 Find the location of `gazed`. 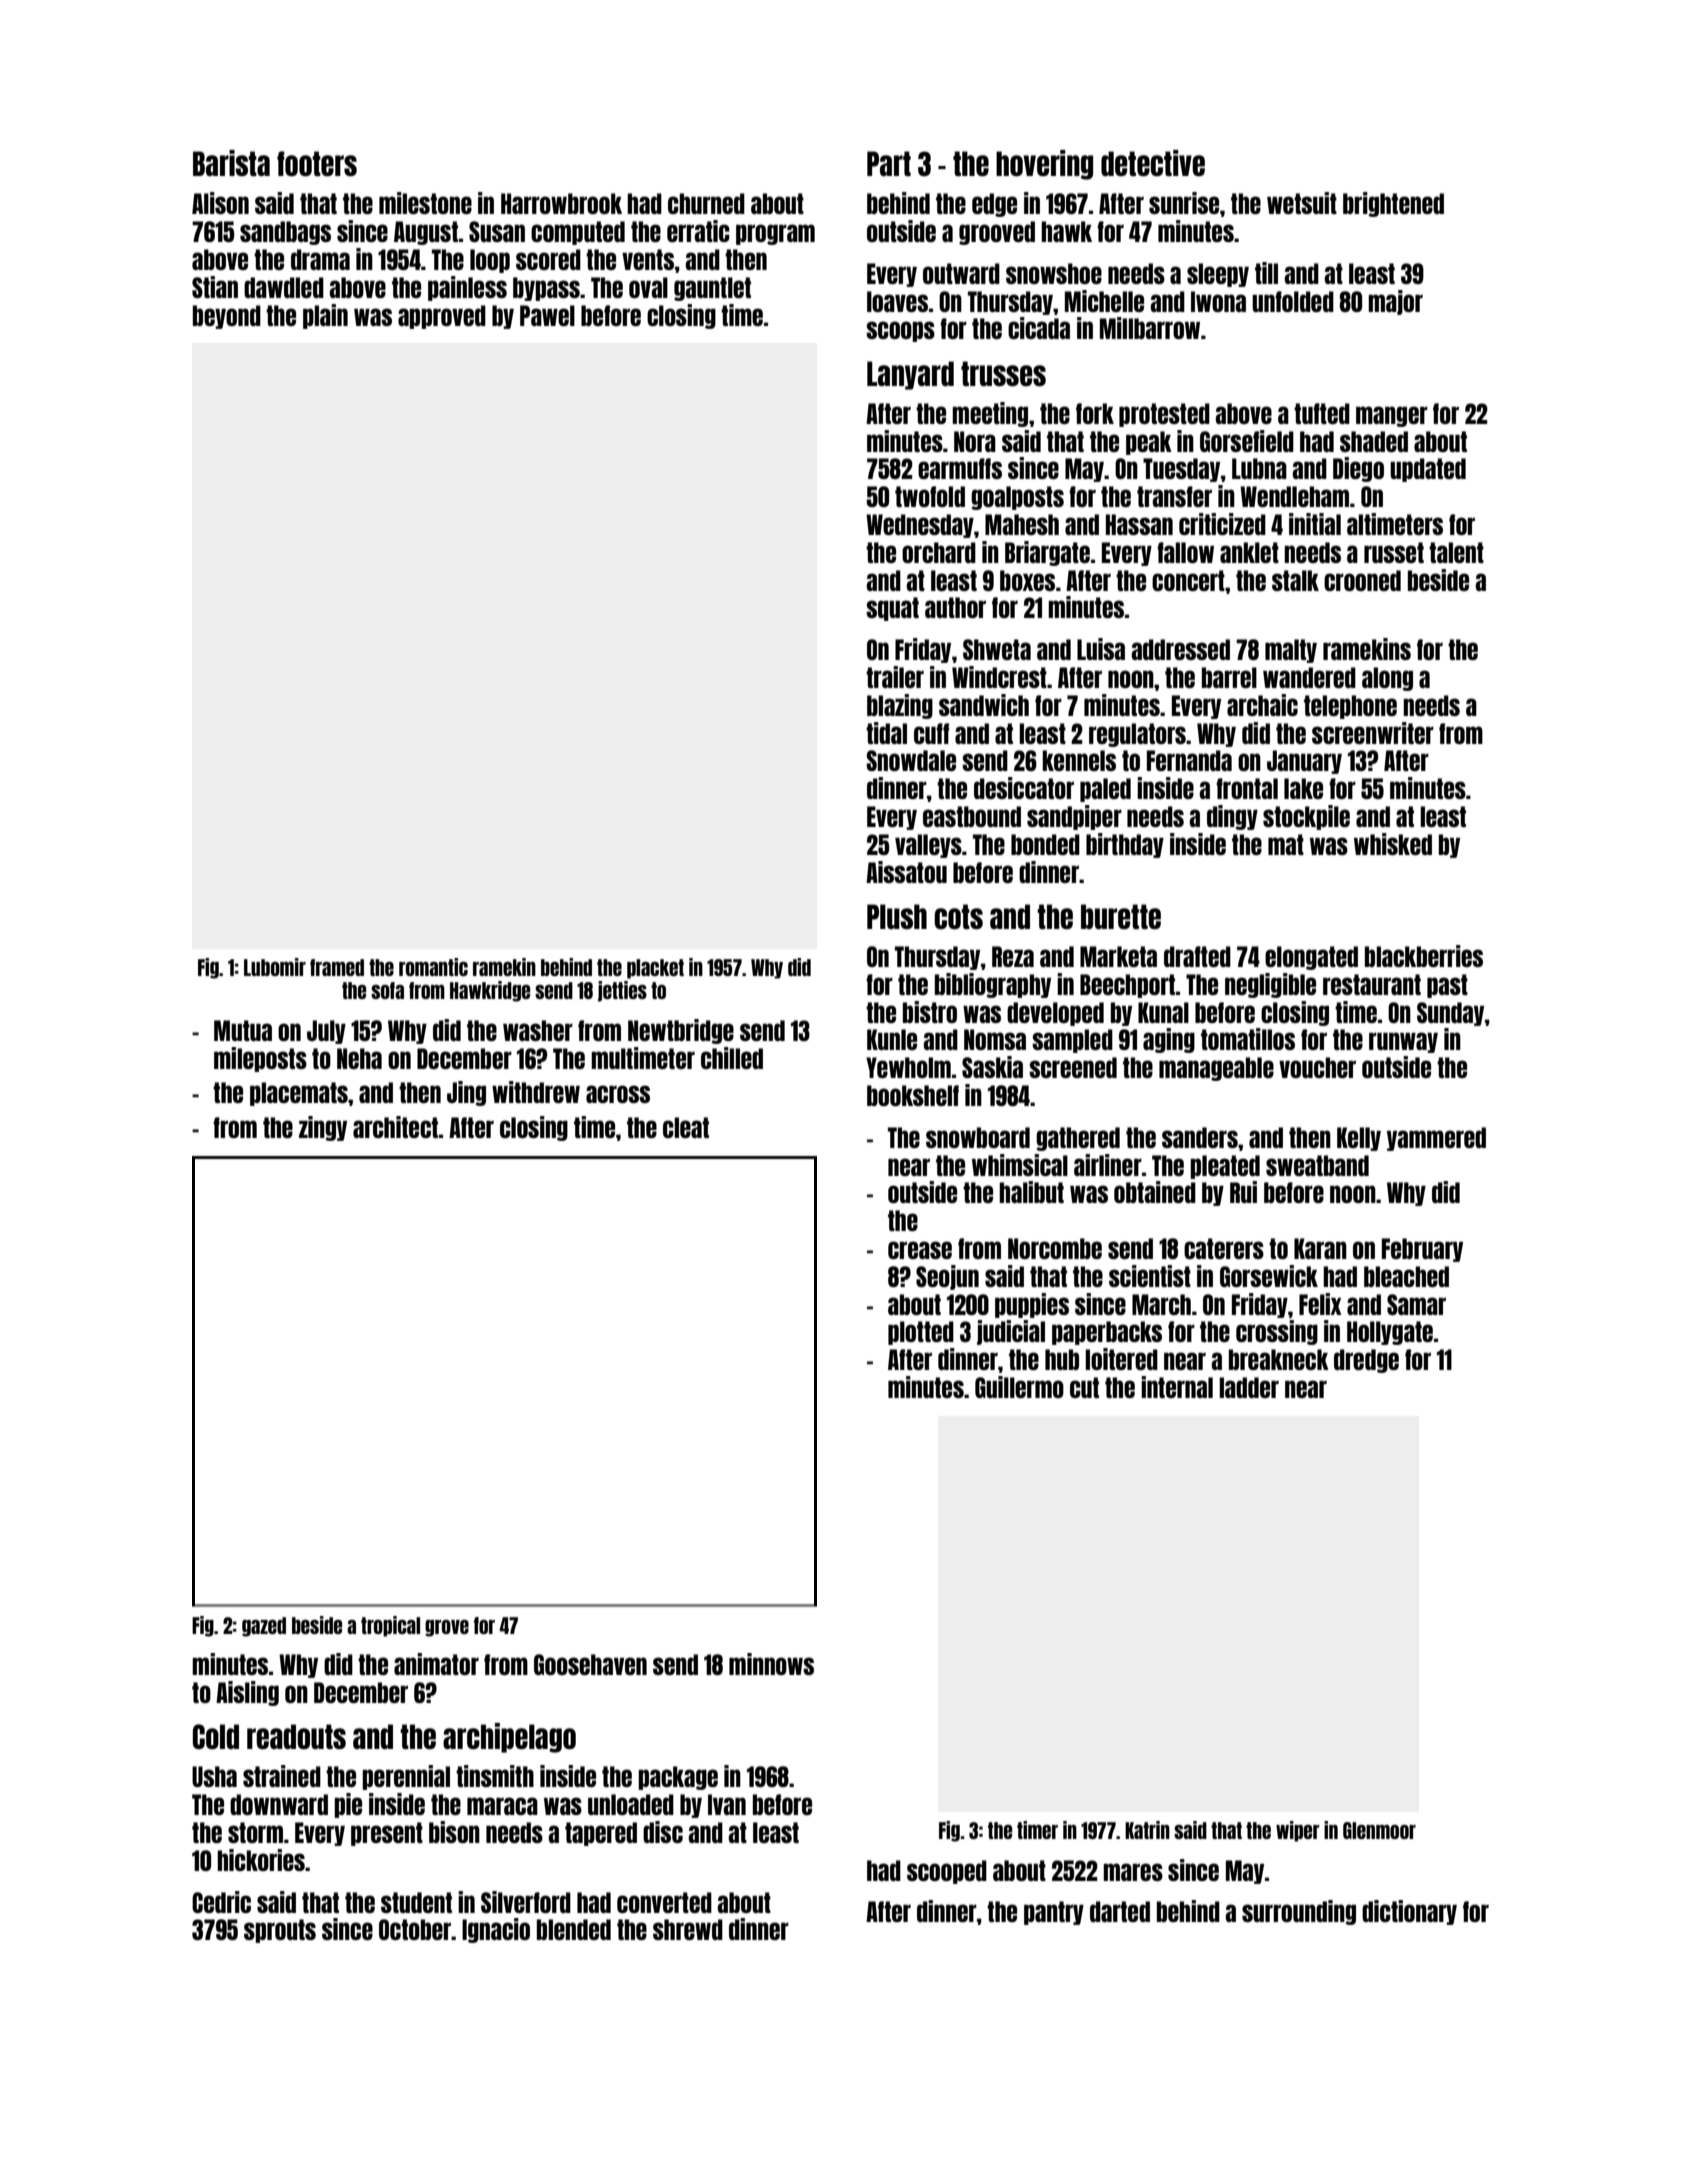

gazed is located at coordinates (264, 1627).
